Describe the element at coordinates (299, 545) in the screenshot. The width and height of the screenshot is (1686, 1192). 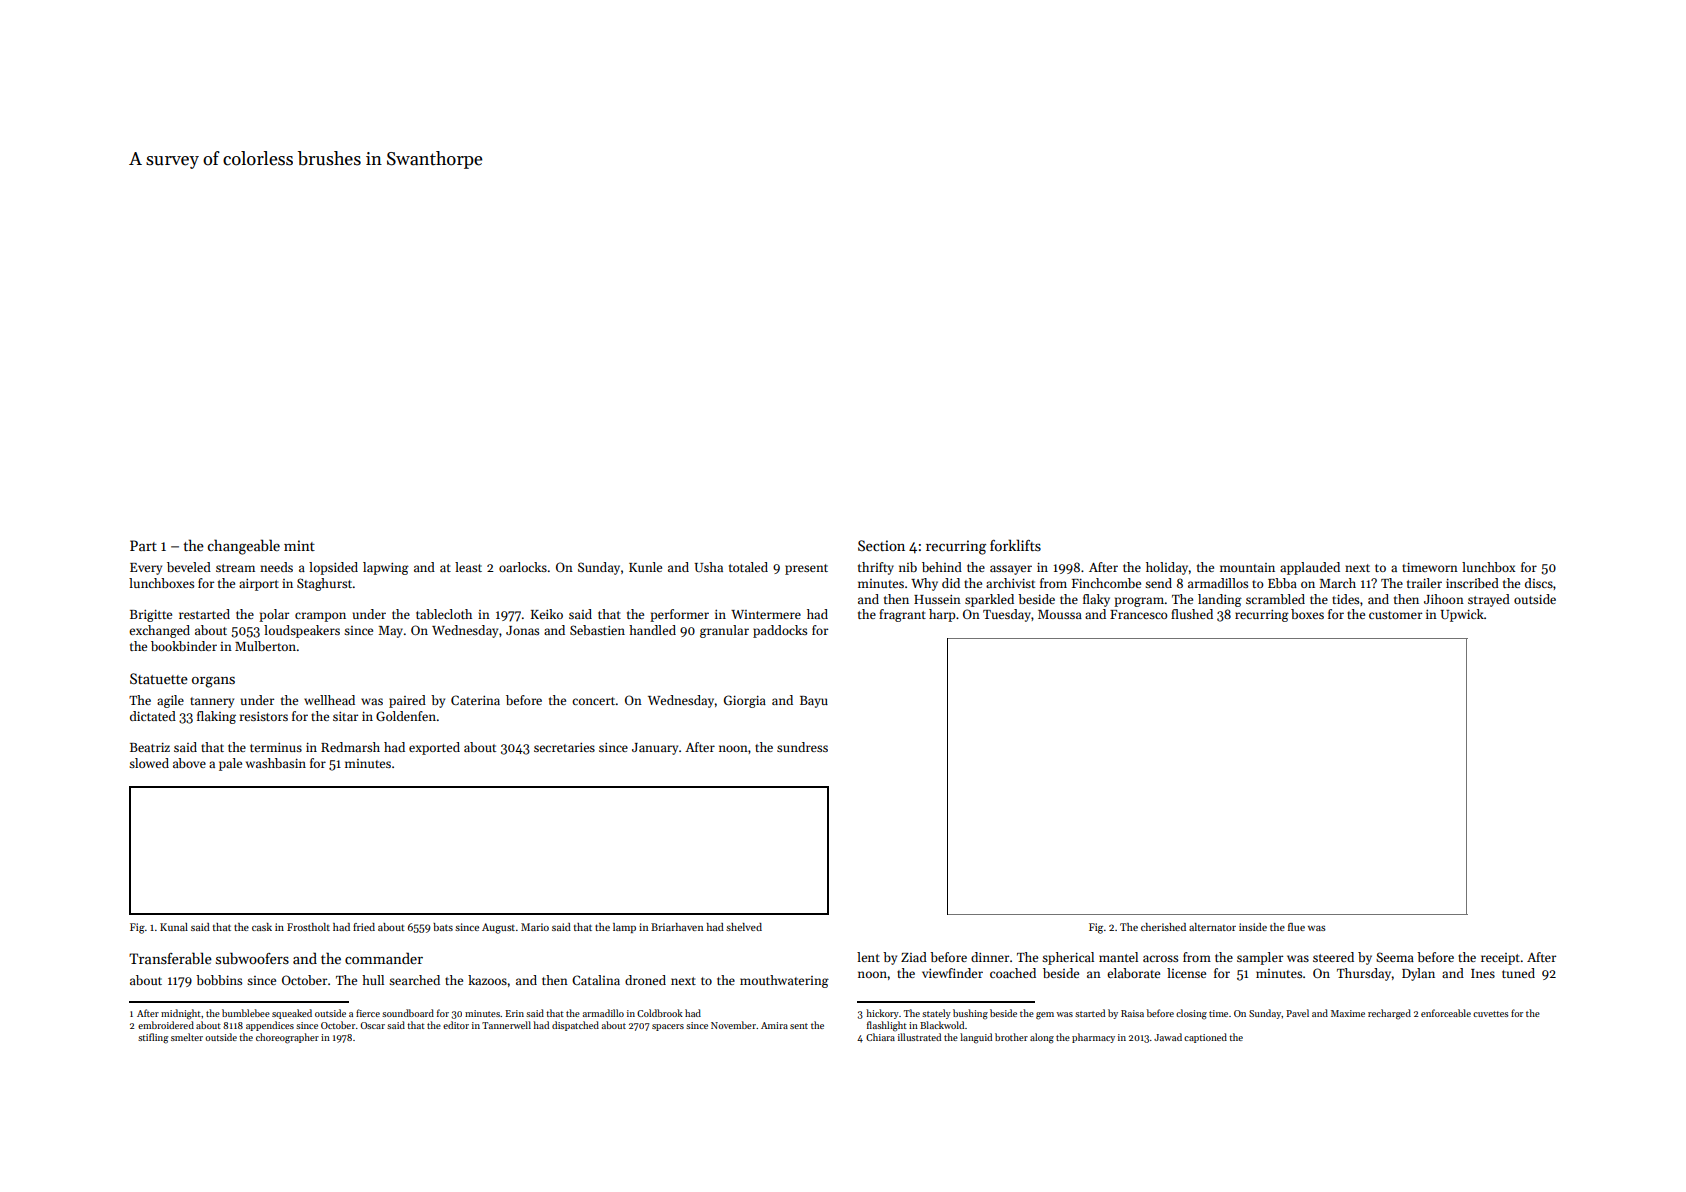
I see `mint` at that location.
